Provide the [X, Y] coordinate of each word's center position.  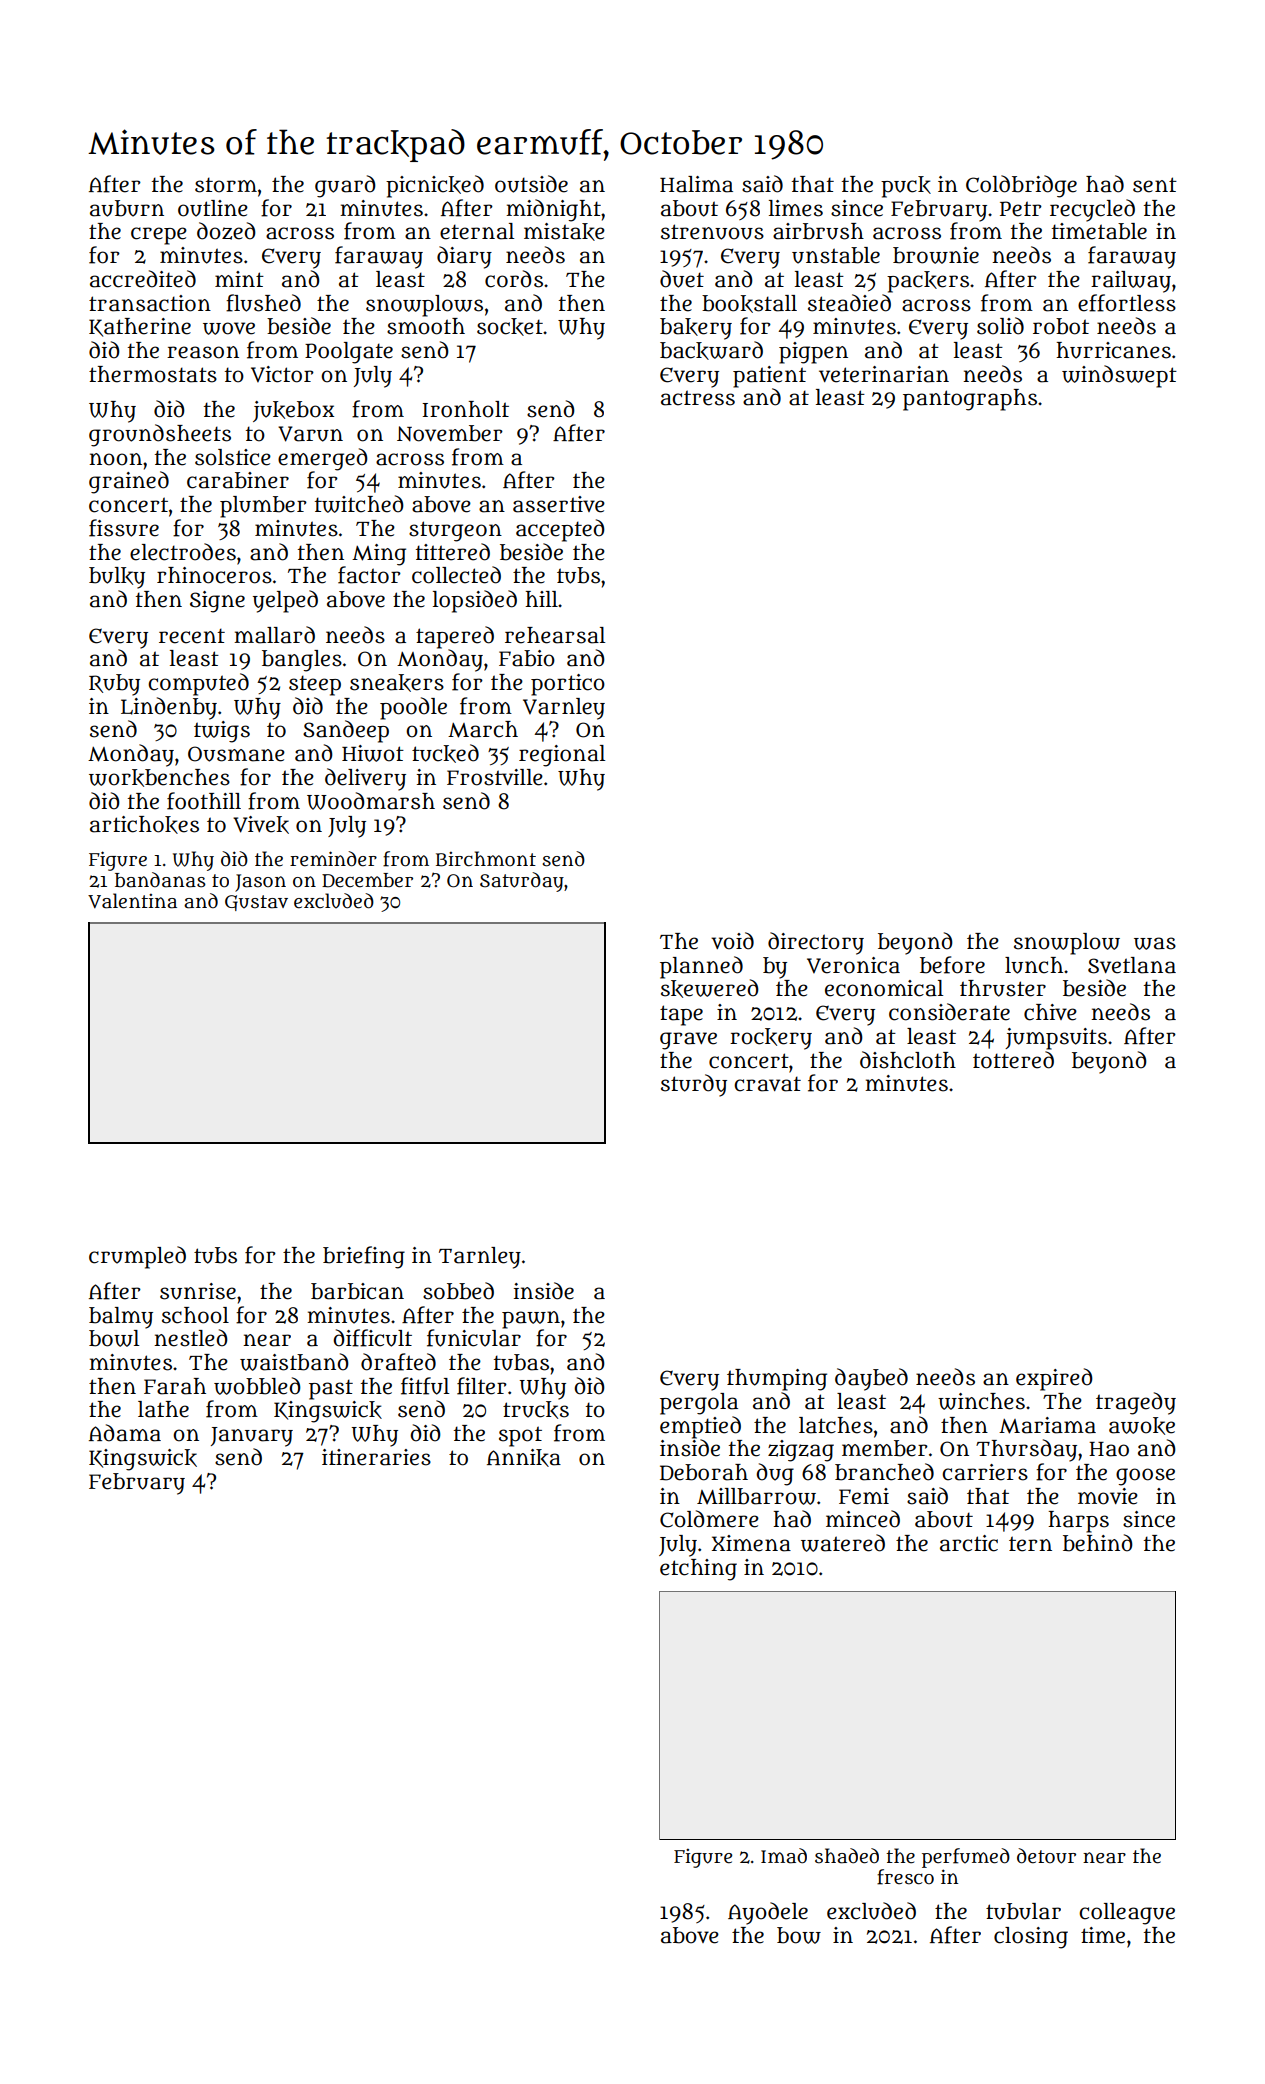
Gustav [256, 903]
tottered [1013, 1060]
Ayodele [768, 1913]
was [1155, 943]
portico [568, 685]
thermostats [153, 374]
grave [688, 1041]
